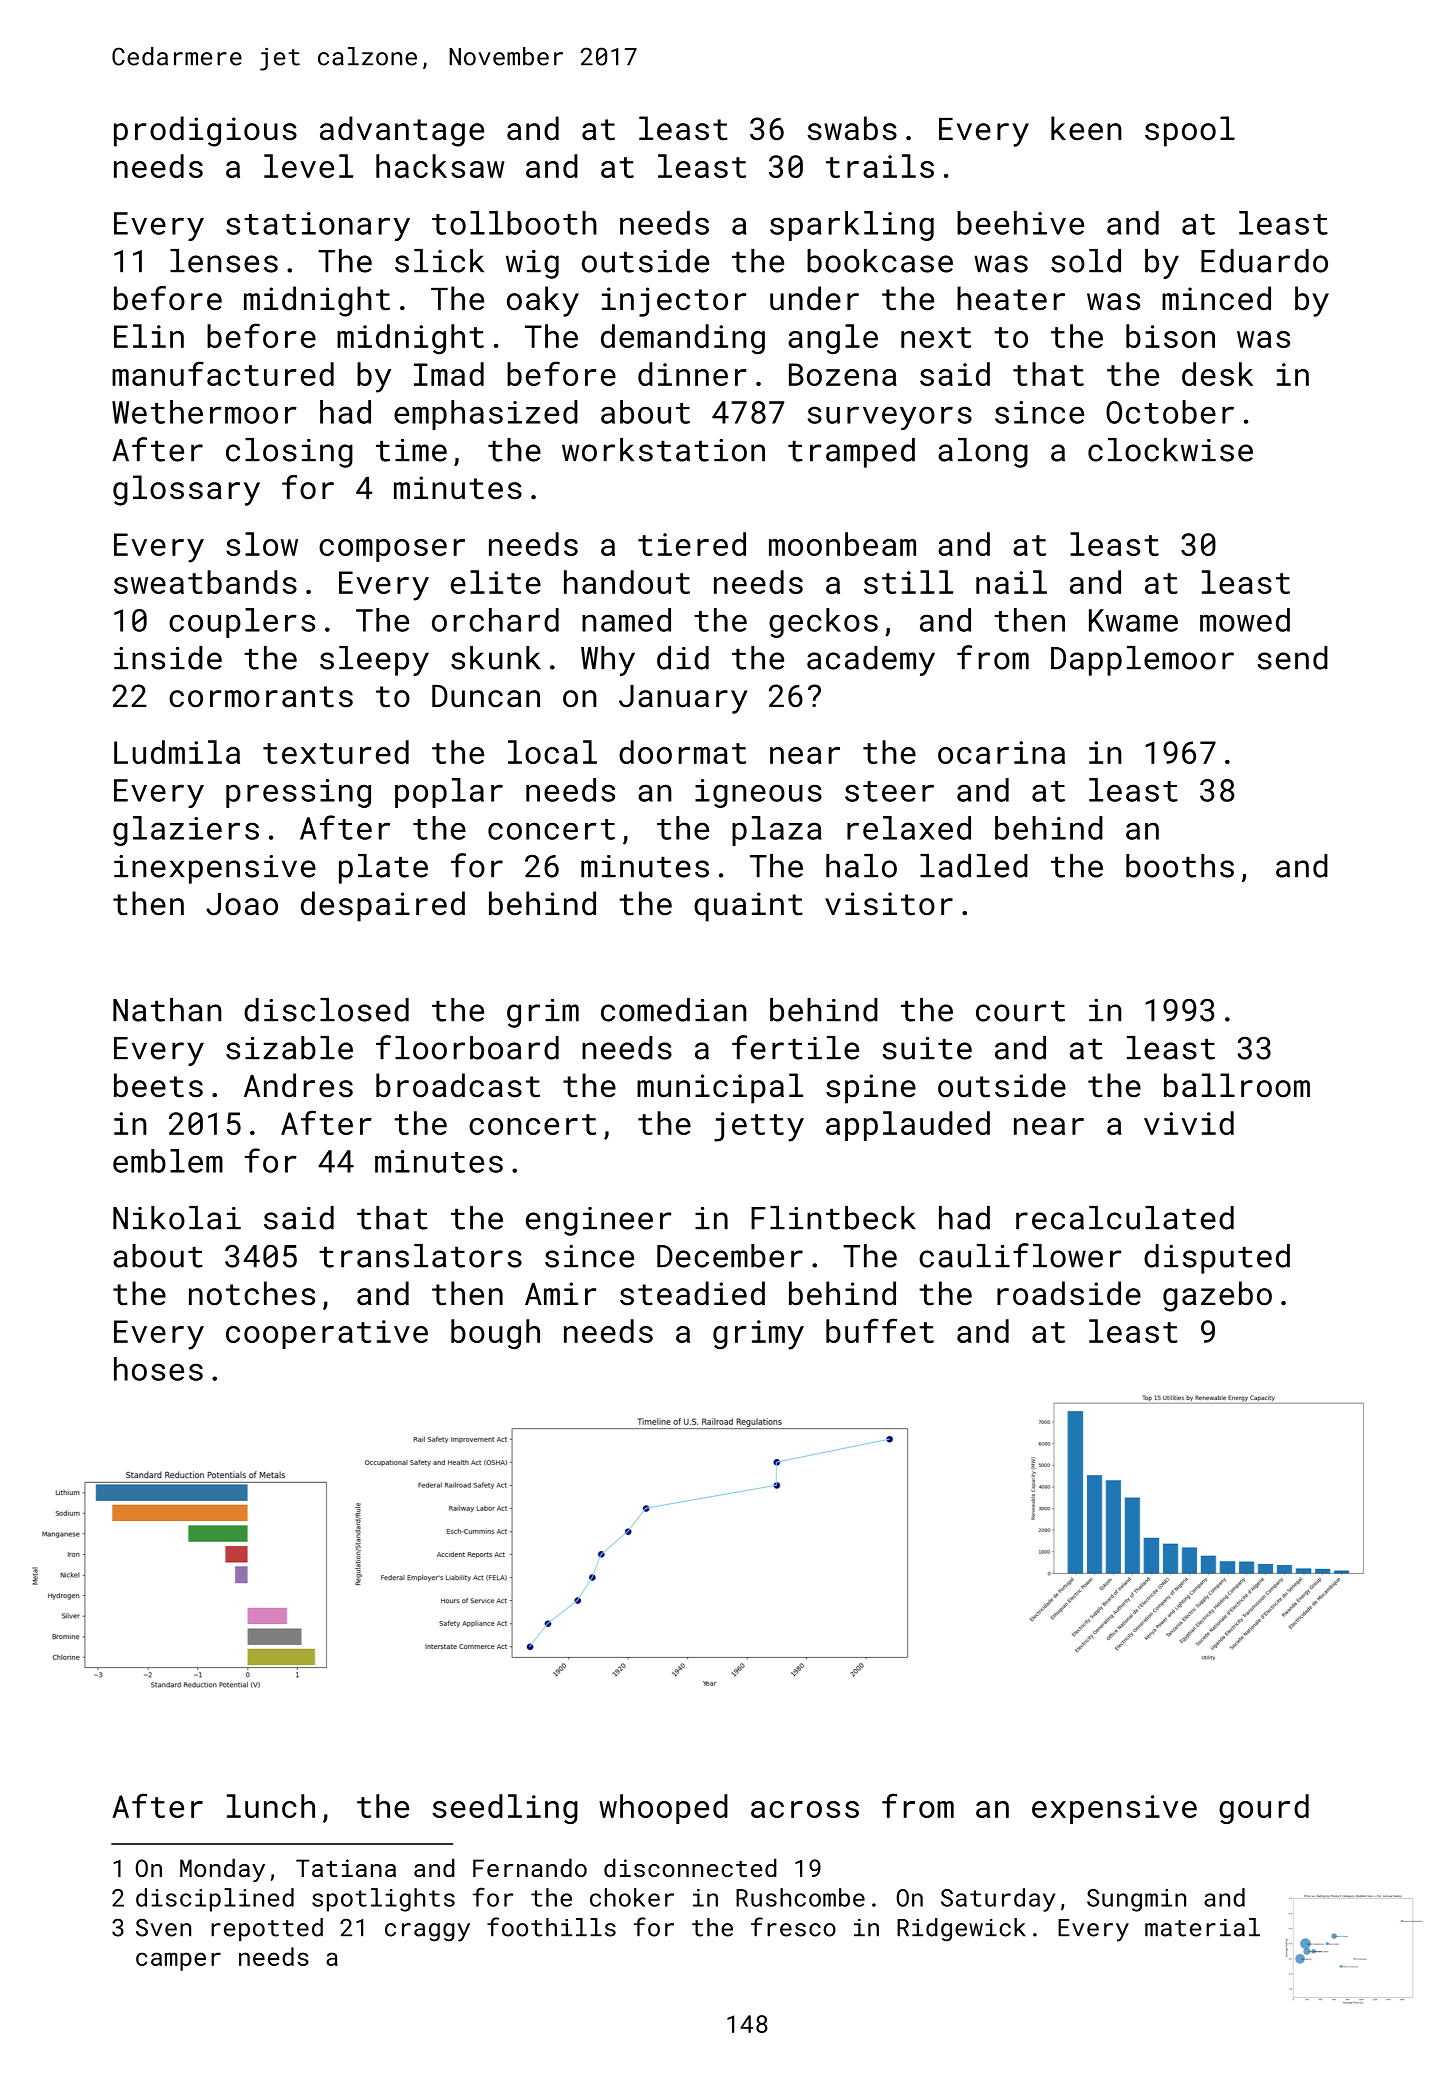 This screenshot has height=2100, width=1450. Describe the element at coordinates (1293, 658) in the screenshot. I see `send` at that location.
